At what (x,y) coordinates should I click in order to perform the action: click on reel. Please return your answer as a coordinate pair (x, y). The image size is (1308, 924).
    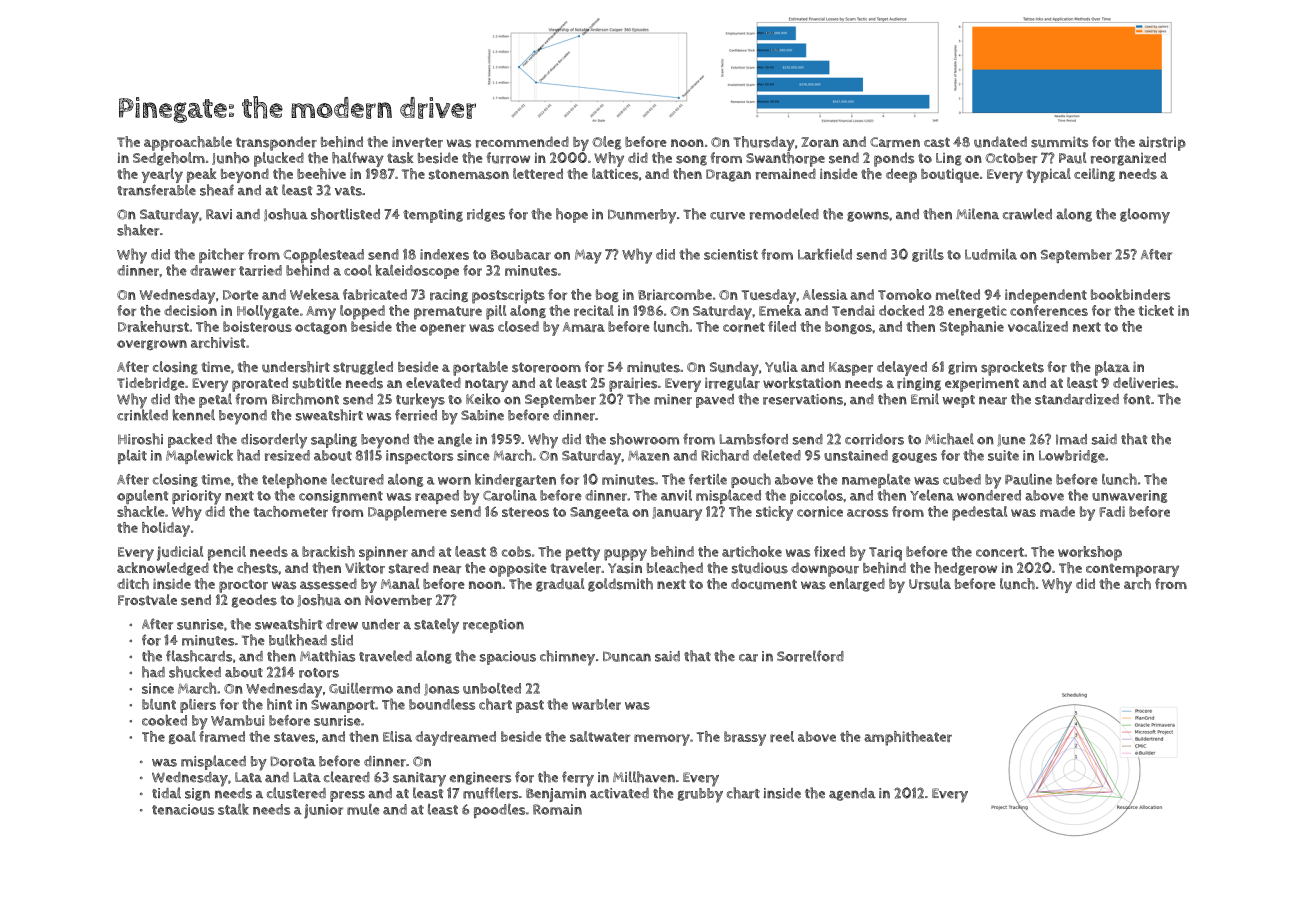
    Looking at the image, I should click on (782, 736).
